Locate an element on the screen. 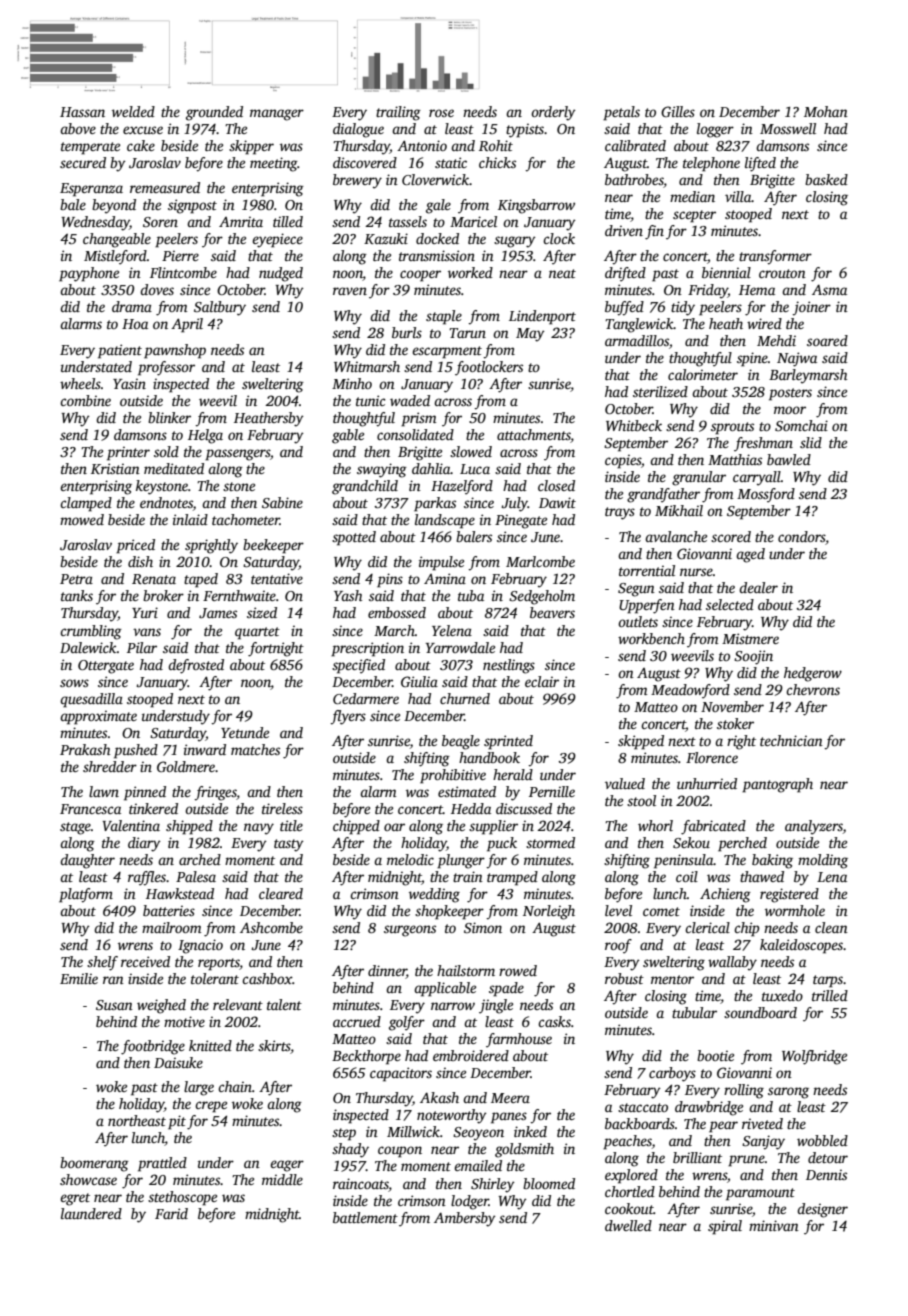 Image resolution: width=908 pixels, height=1316 pixels. Kingsbarrow is located at coordinates (536, 206).
